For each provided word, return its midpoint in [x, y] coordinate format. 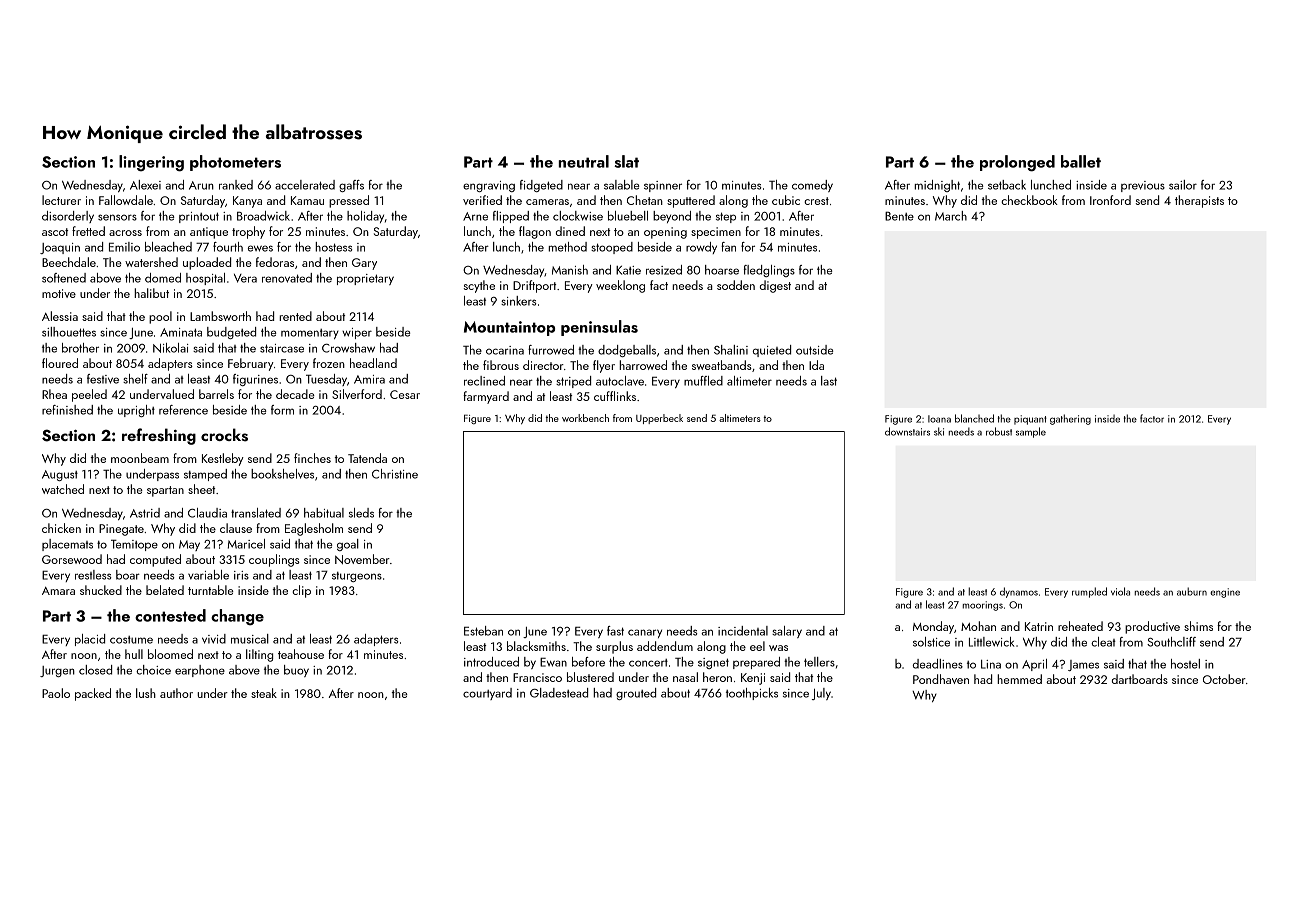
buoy [296, 671]
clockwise [578, 216]
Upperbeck [659, 419]
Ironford [1110, 200]
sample [1031, 432]
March [951, 216]
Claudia [207, 513]
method [567, 247]
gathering [1070, 419]
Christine [395, 474]
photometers [235, 163]
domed [163, 278]
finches [312, 458]
